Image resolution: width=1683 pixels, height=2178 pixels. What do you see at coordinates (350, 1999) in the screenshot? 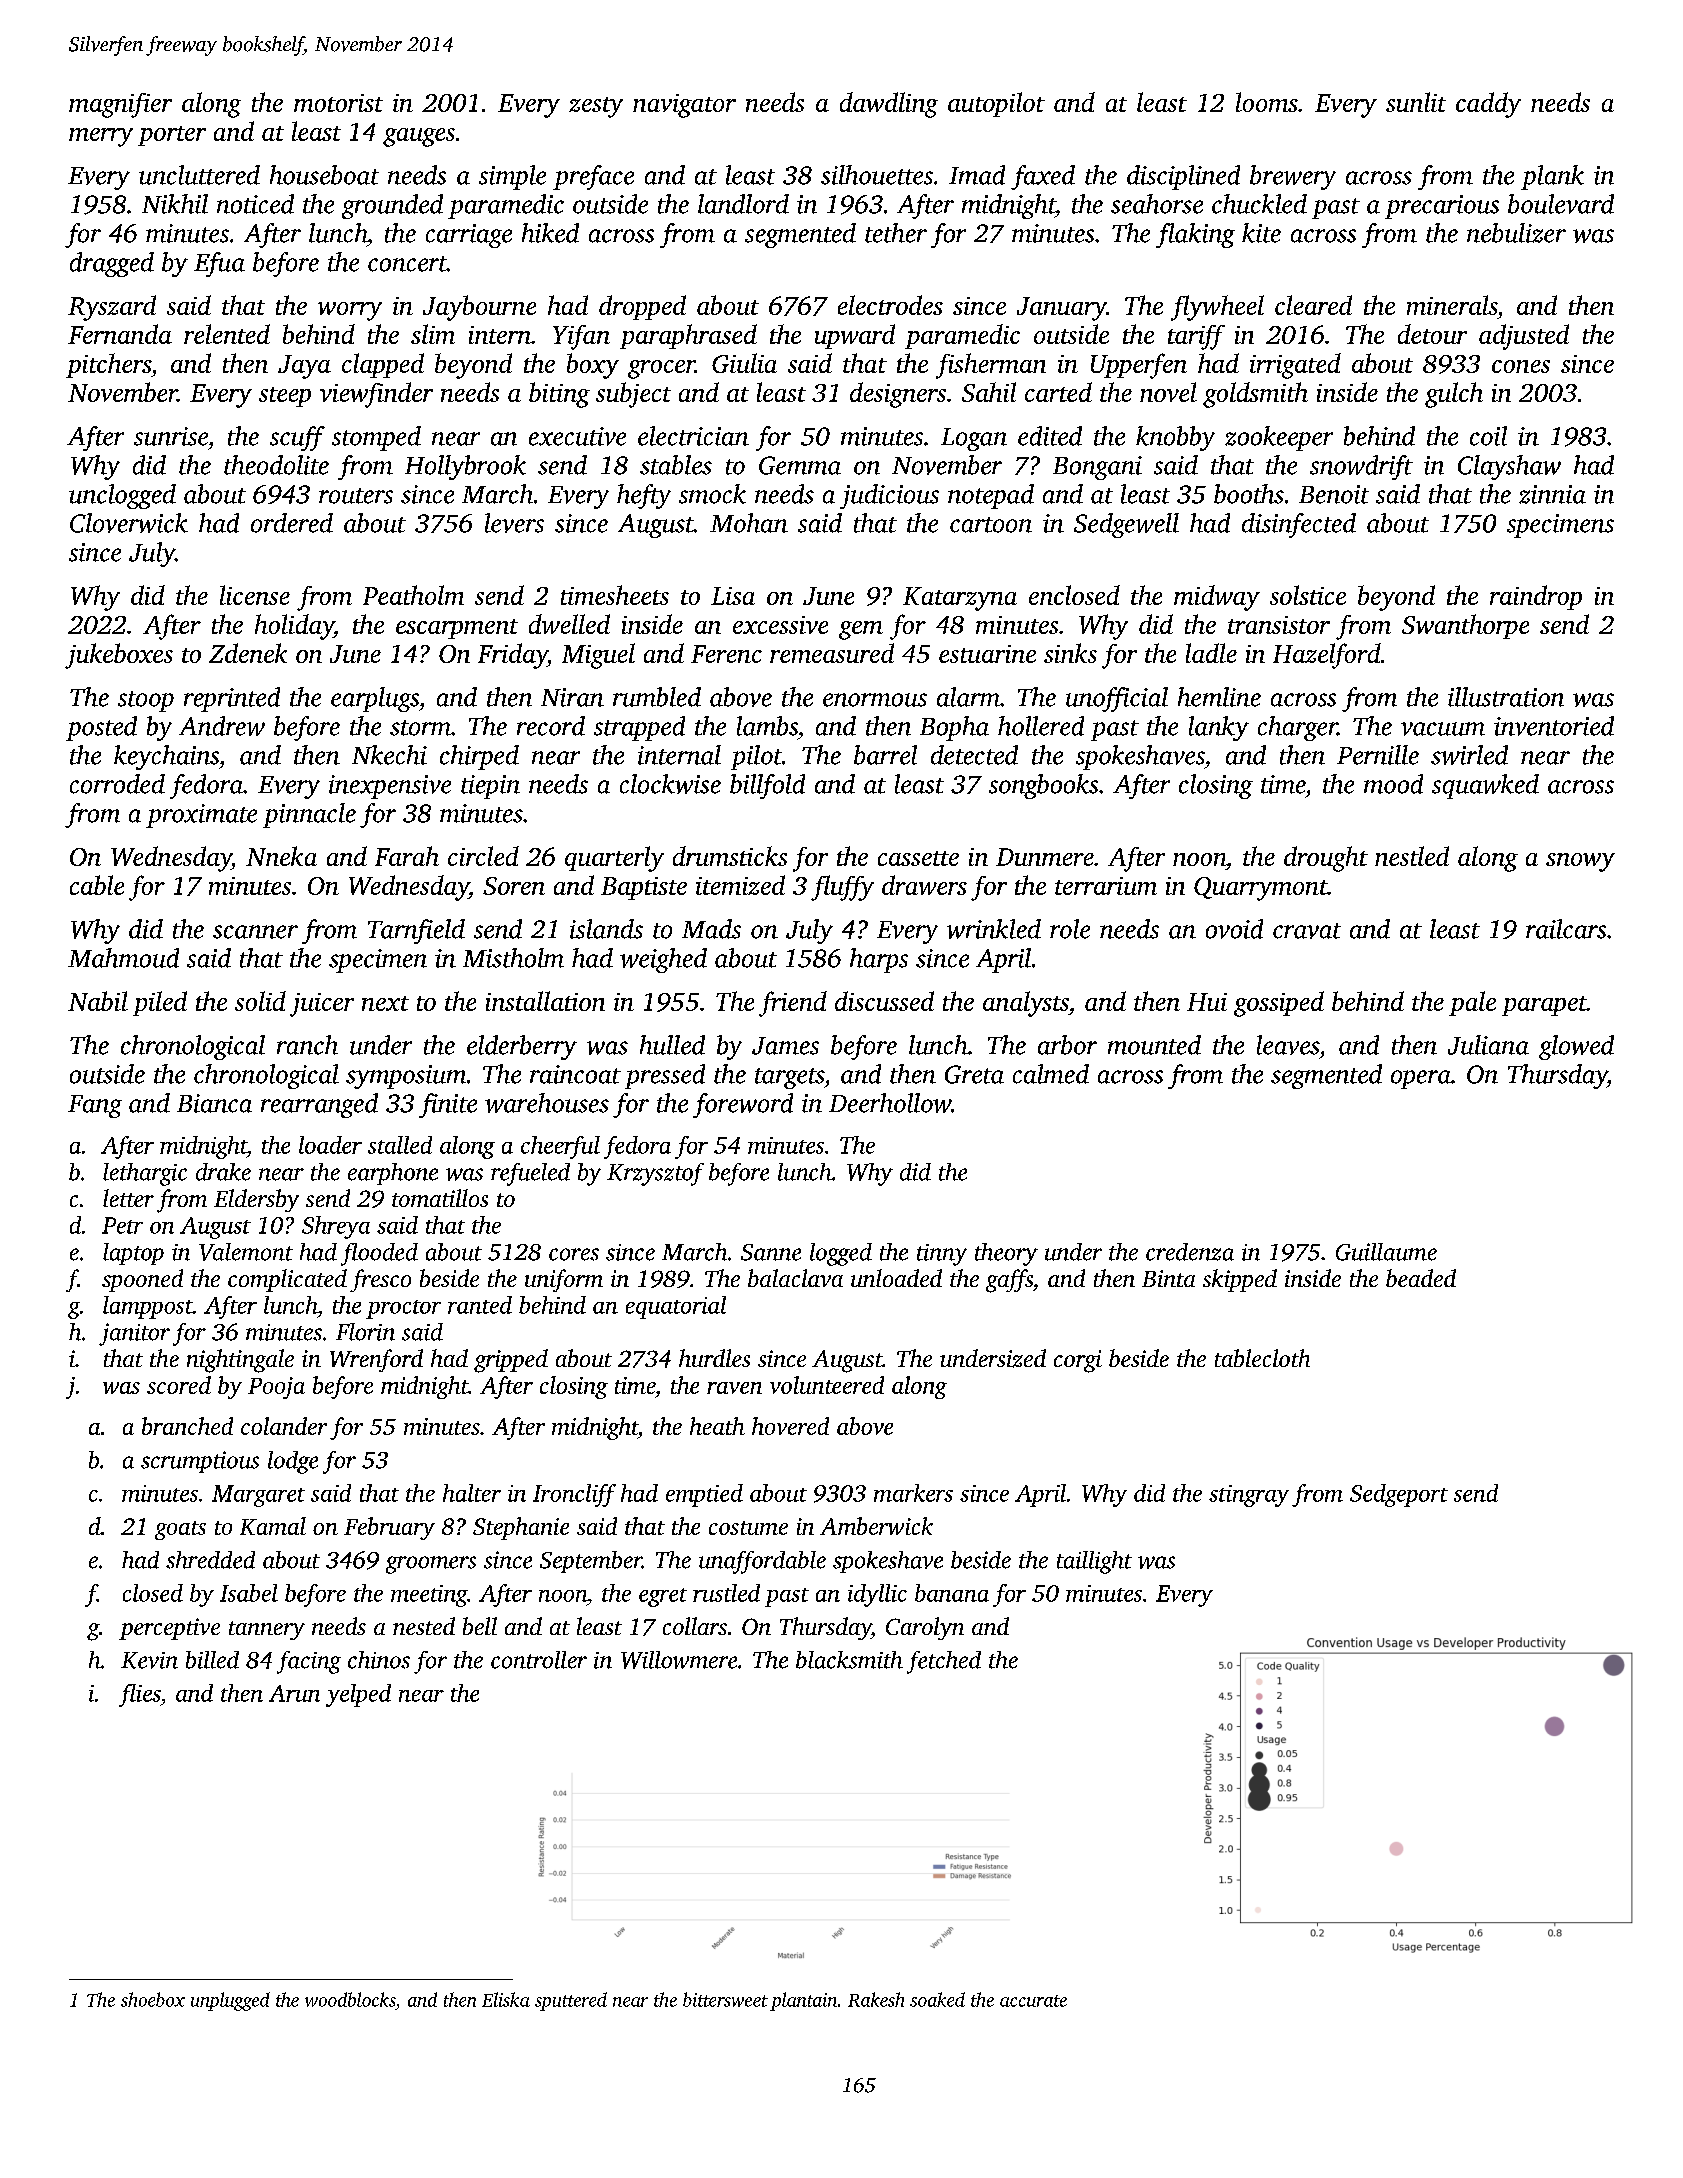
I see `woodblocks` at bounding box center [350, 1999].
